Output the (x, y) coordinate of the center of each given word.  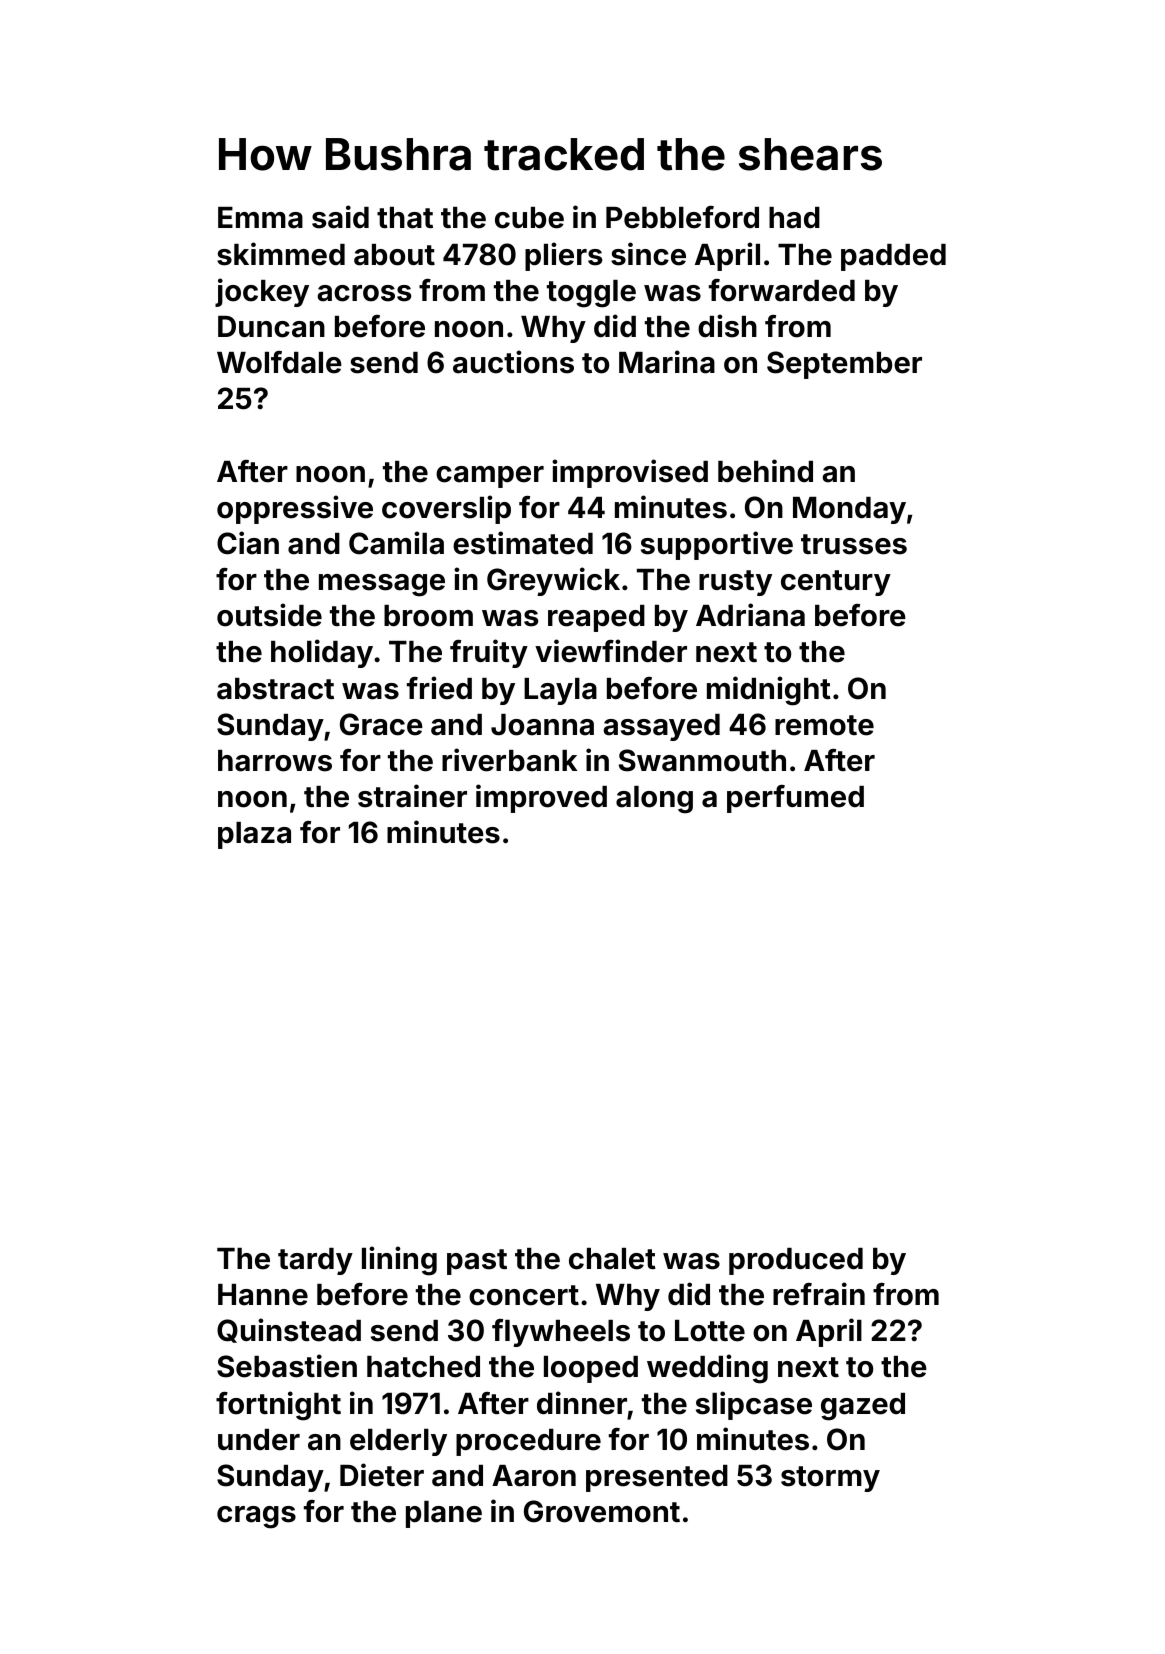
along (654, 800)
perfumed (795, 799)
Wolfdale (279, 362)
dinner (582, 1403)
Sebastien (287, 1366)
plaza (254, 835)
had (794, 218)
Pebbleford (682, 217)
